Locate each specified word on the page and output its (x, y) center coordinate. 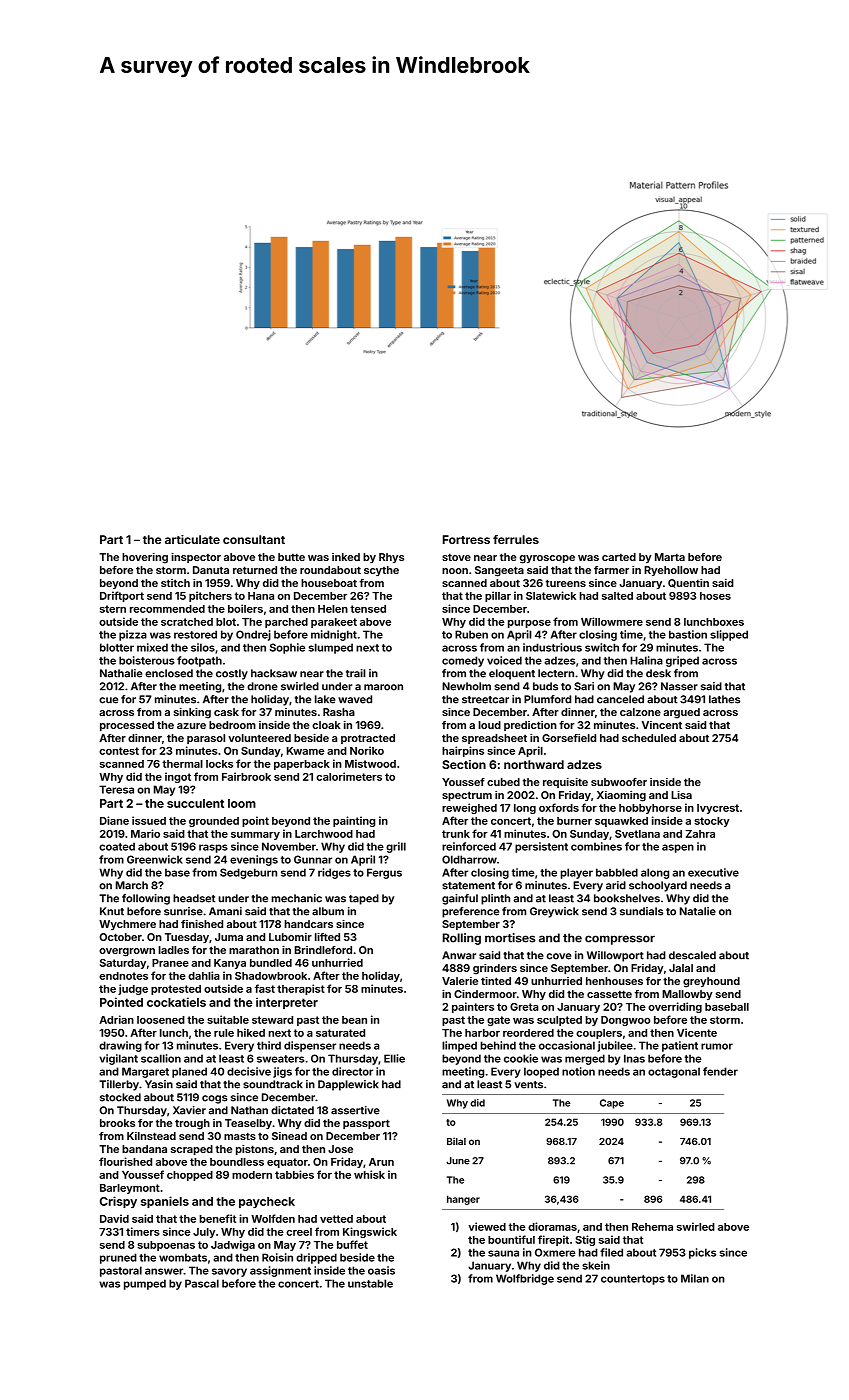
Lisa (681, 795)
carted (619, 557)
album (328, 911)
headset (194, 898)
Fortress (466, 539)
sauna (503, 1253)
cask (226, 712)
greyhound (711, 982)
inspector (196, 558)
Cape (612, 1104)
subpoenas (166, 1246)
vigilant (118, 1059)
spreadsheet (494, 739)
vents (528, 1085)
